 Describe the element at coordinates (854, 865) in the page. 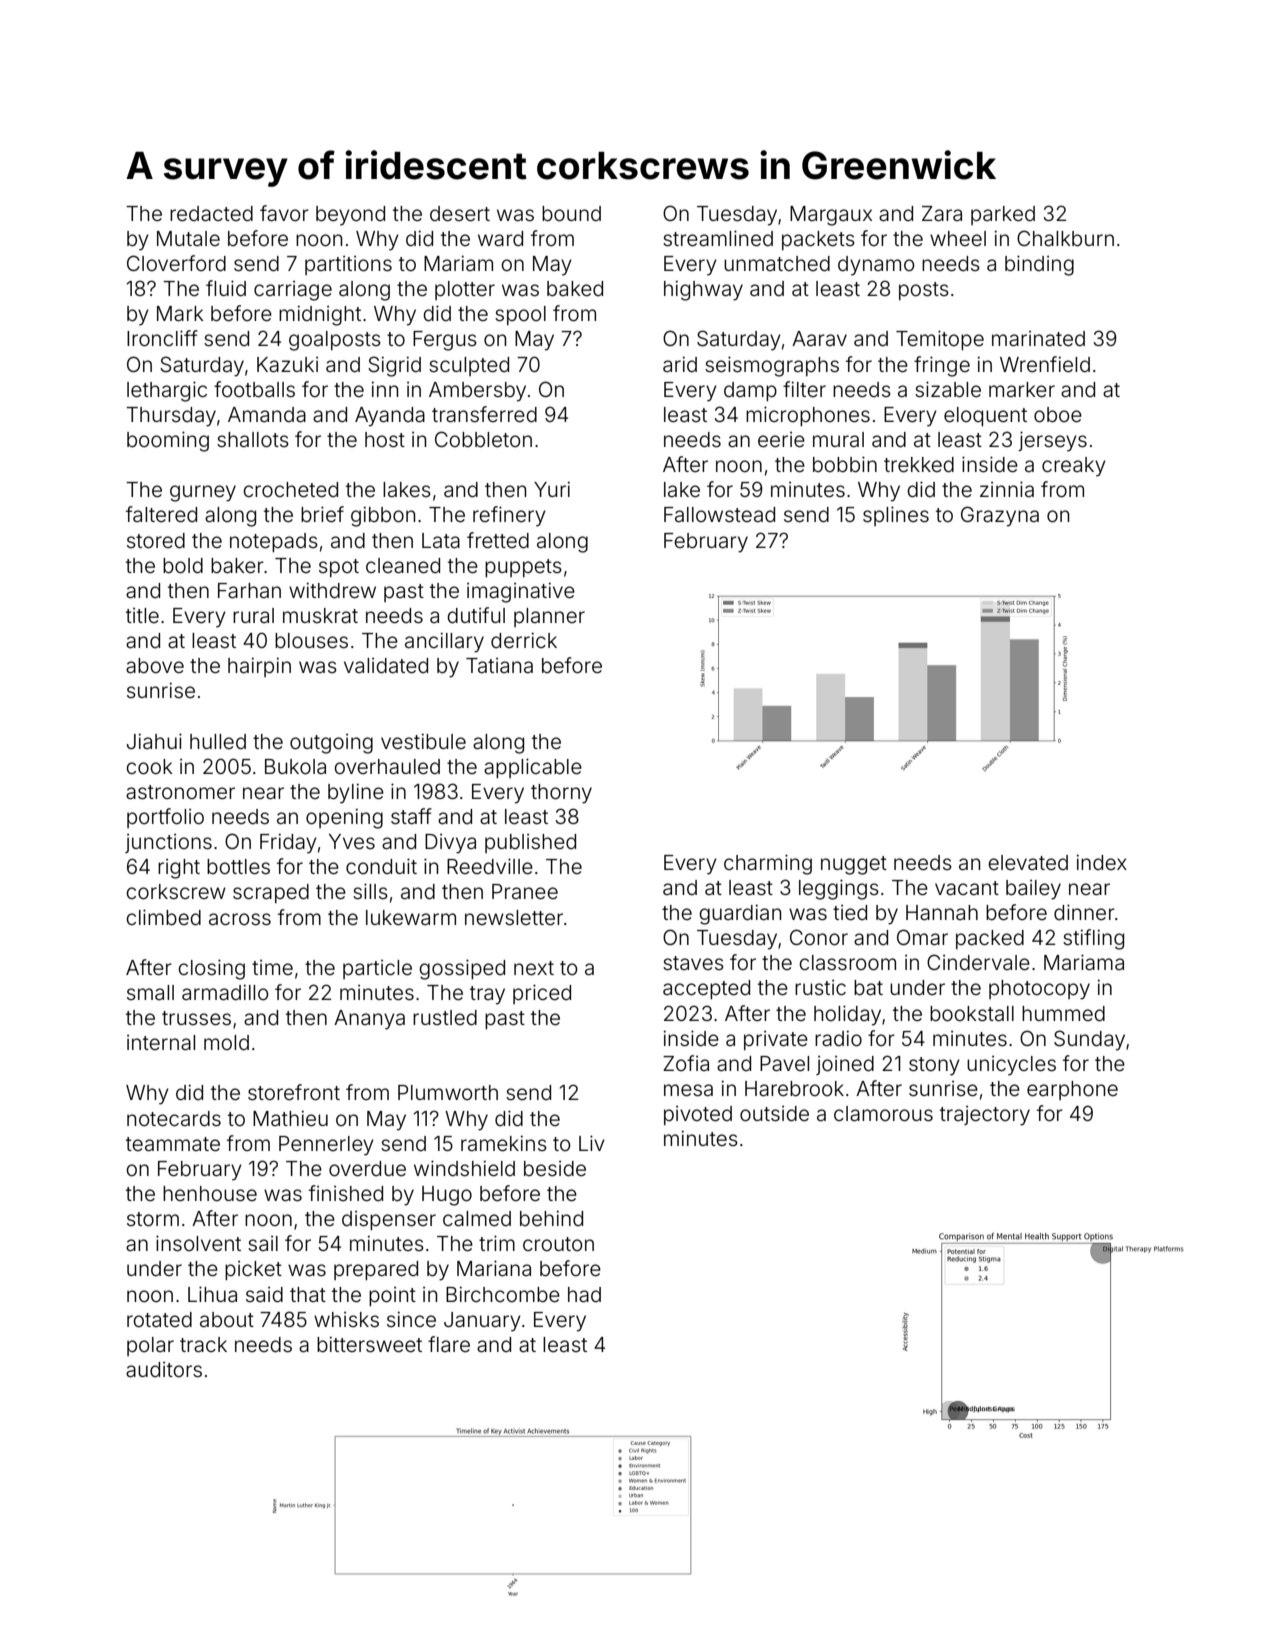

I see `nugget` at that location.
